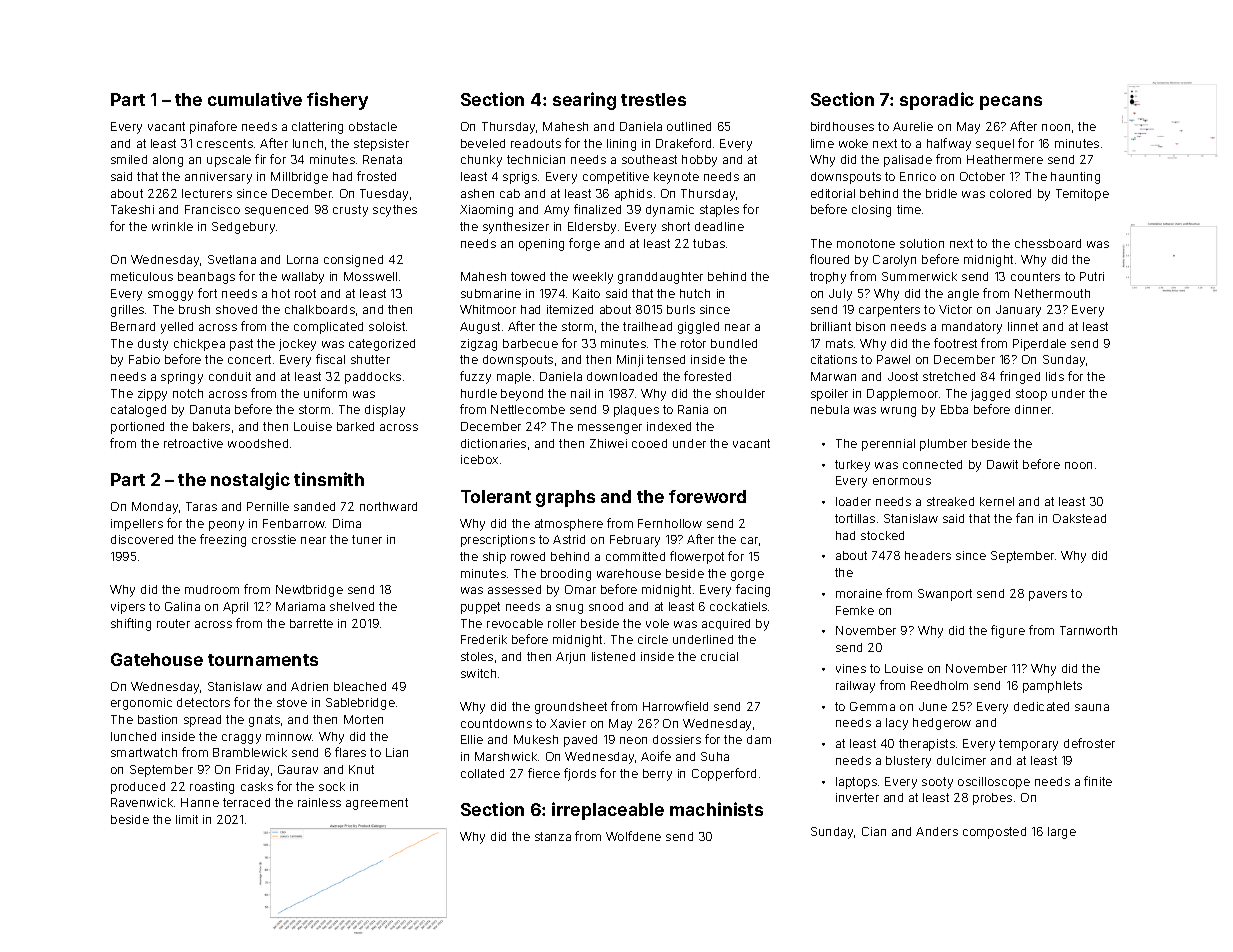 This screenshot has width=1233, height=952. What do you see at coordinates (584, 101) in the screenshot?
I see `searing` at bounding box center [584, 101].
